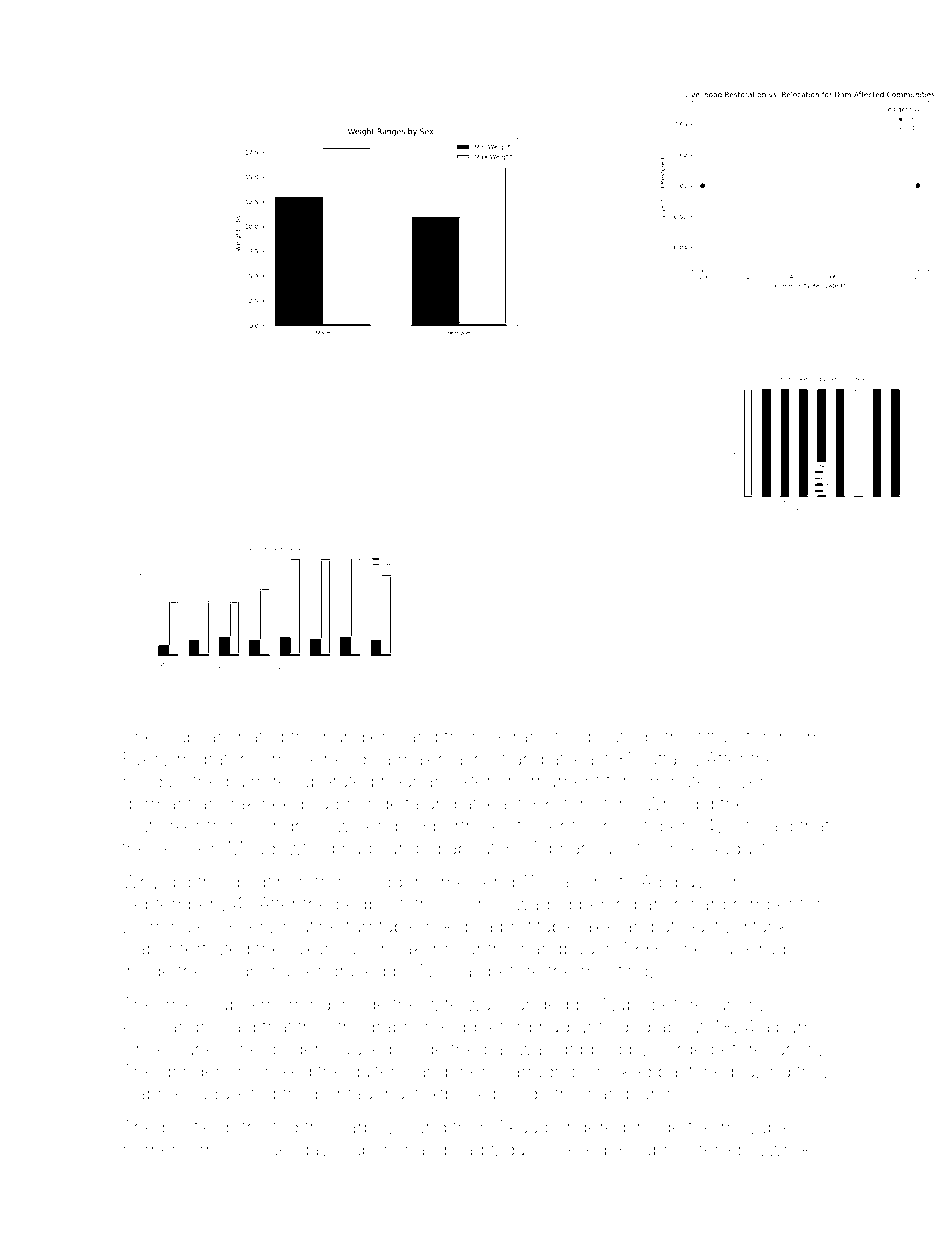 The image size is (952, 1233). I want to click on golden, so click(295, 1051).
